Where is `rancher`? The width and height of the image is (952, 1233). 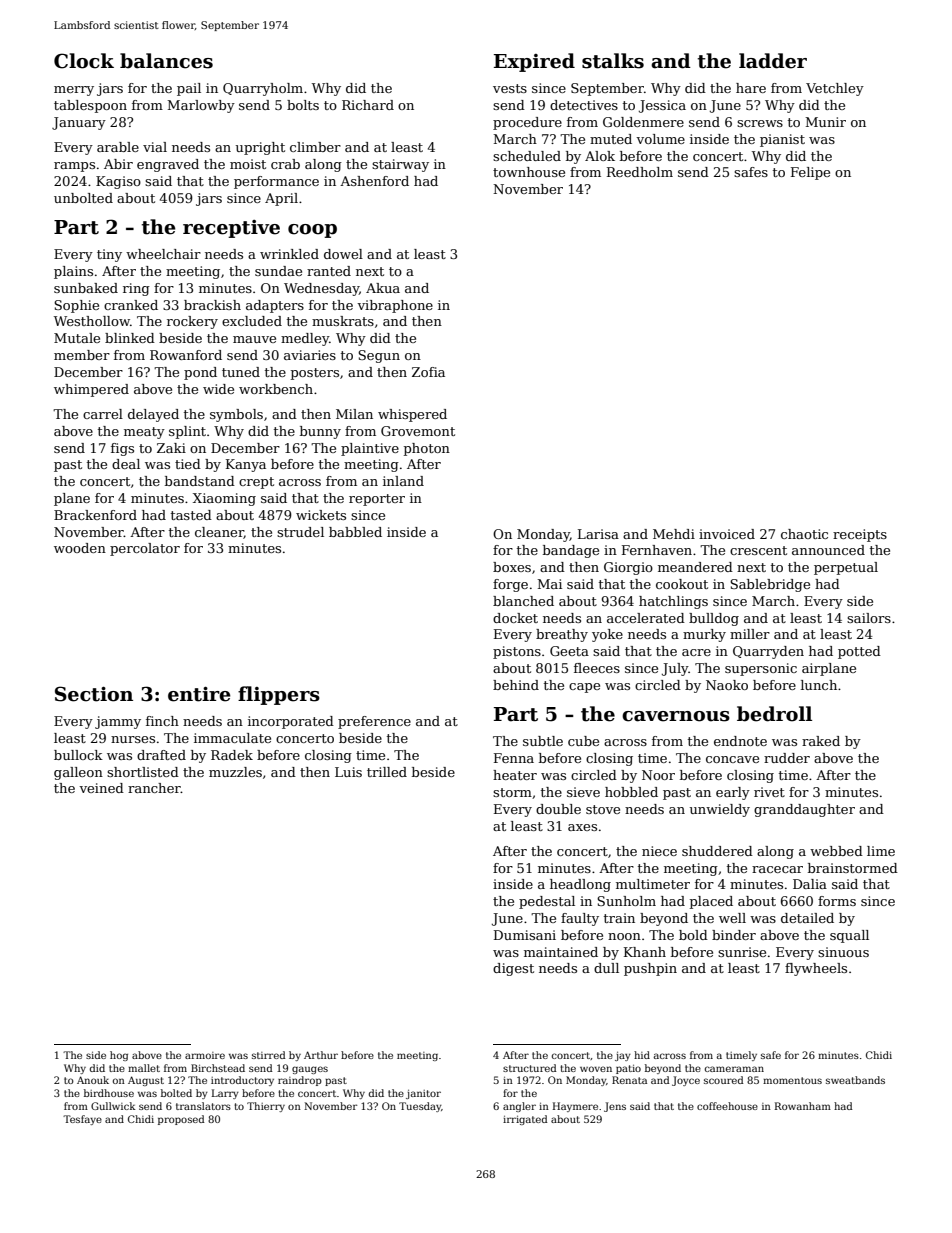
rancher is located at coordinates (154, 788).
